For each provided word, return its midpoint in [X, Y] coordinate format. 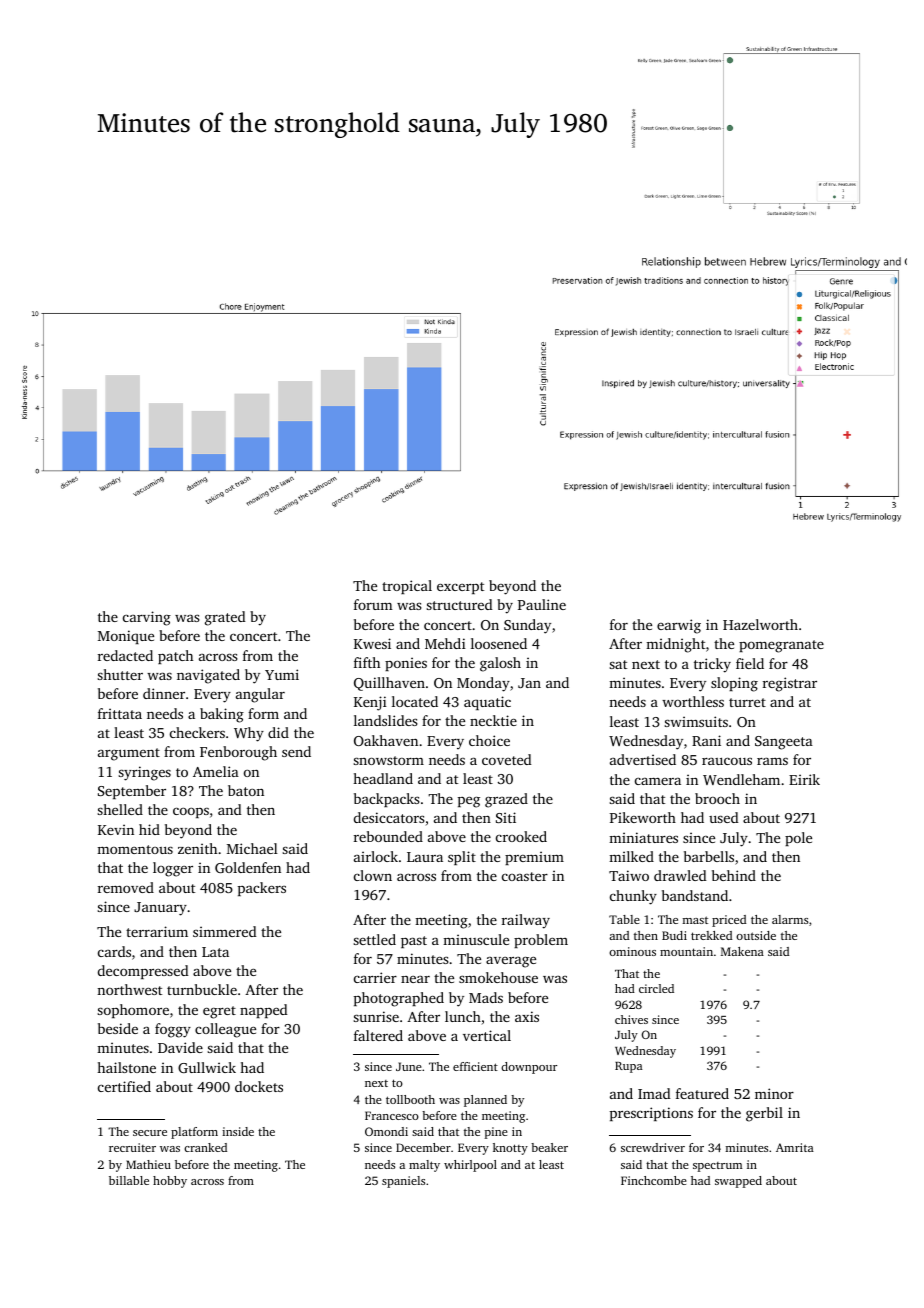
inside [238, 1131]
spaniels [403, 1182]
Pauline [542, 604]
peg [469, 802]
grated [225, 618]
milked [631, 856]
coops [191, 812]
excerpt [460, 588]
